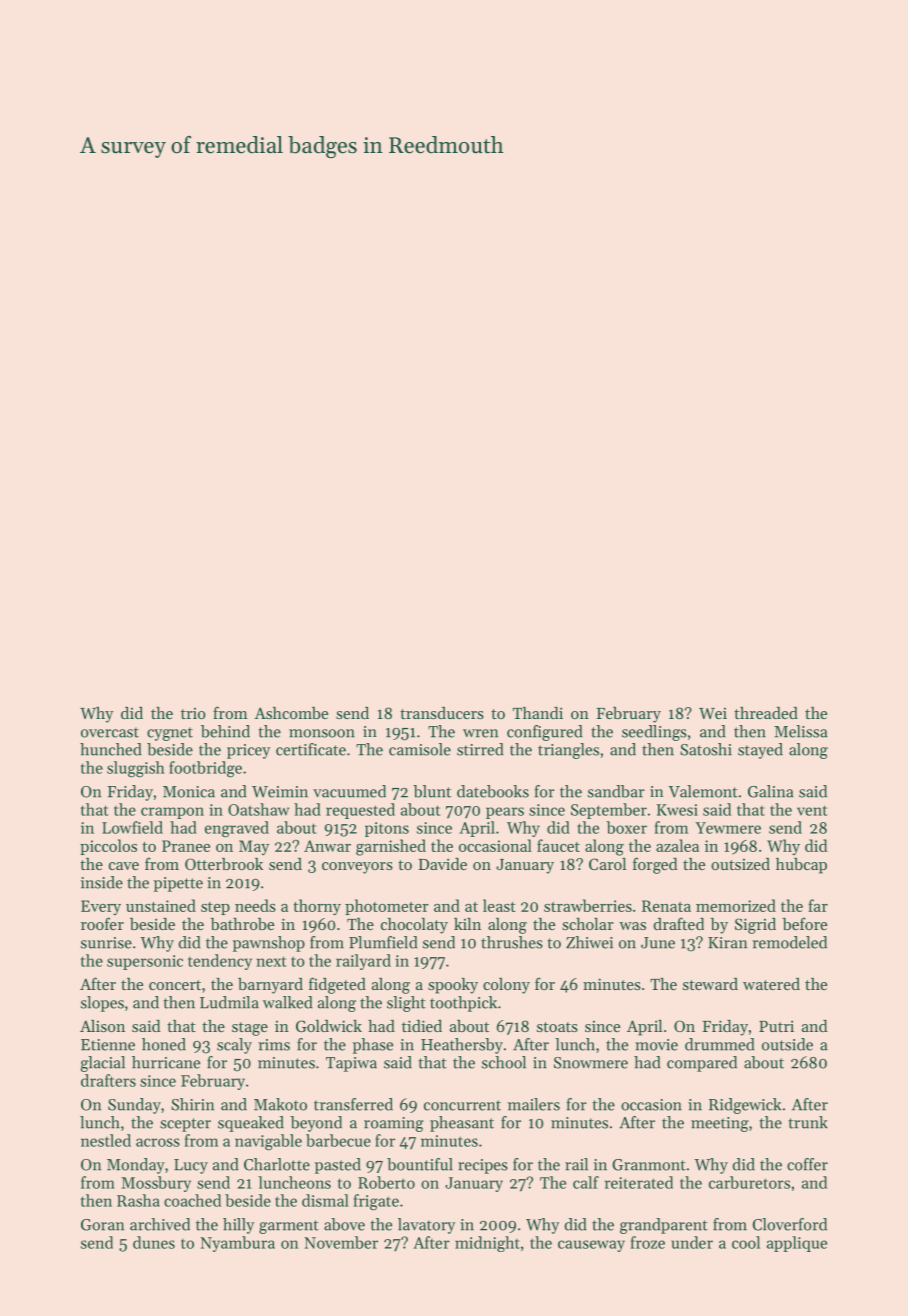  Describe the element at coordinates (291, 713) in the page. I see `Ashcombe` at that location.
